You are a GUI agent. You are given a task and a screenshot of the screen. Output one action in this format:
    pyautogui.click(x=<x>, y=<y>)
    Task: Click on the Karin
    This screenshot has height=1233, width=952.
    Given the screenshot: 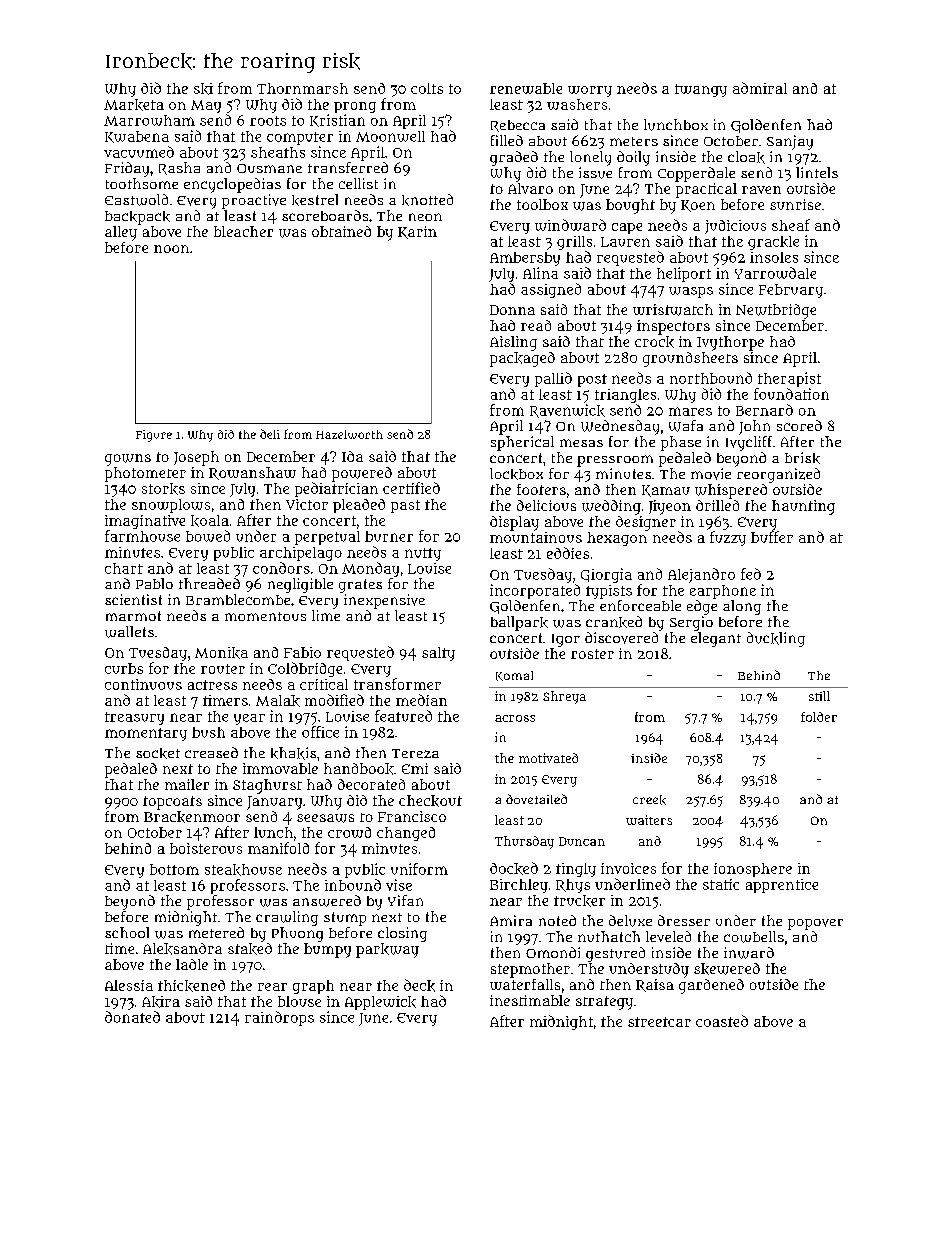 What is the action you would take?
    pyautogui.click(x=417, y=232)
